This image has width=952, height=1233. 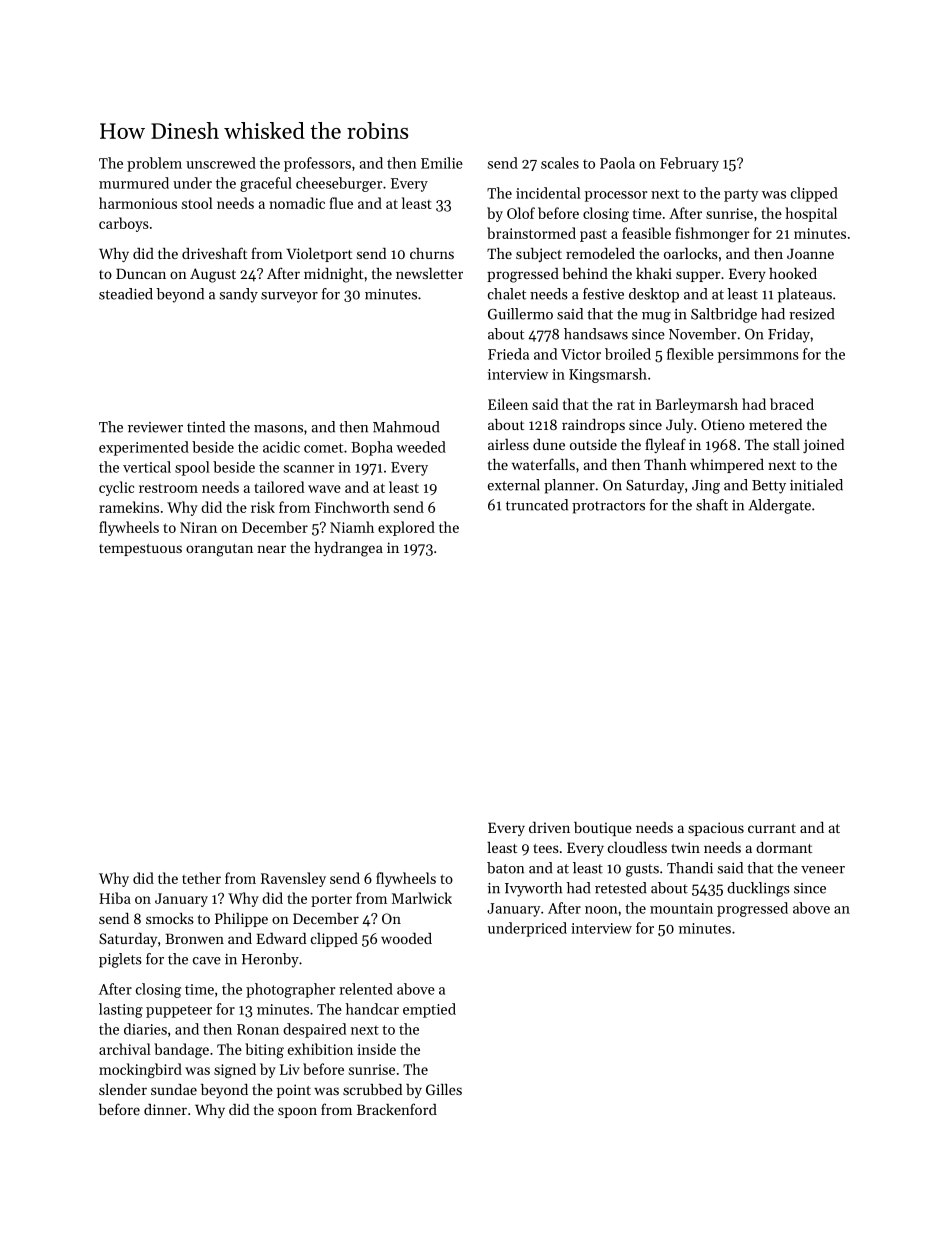 I want to click on whimpered, so click(x=727, y=466).
